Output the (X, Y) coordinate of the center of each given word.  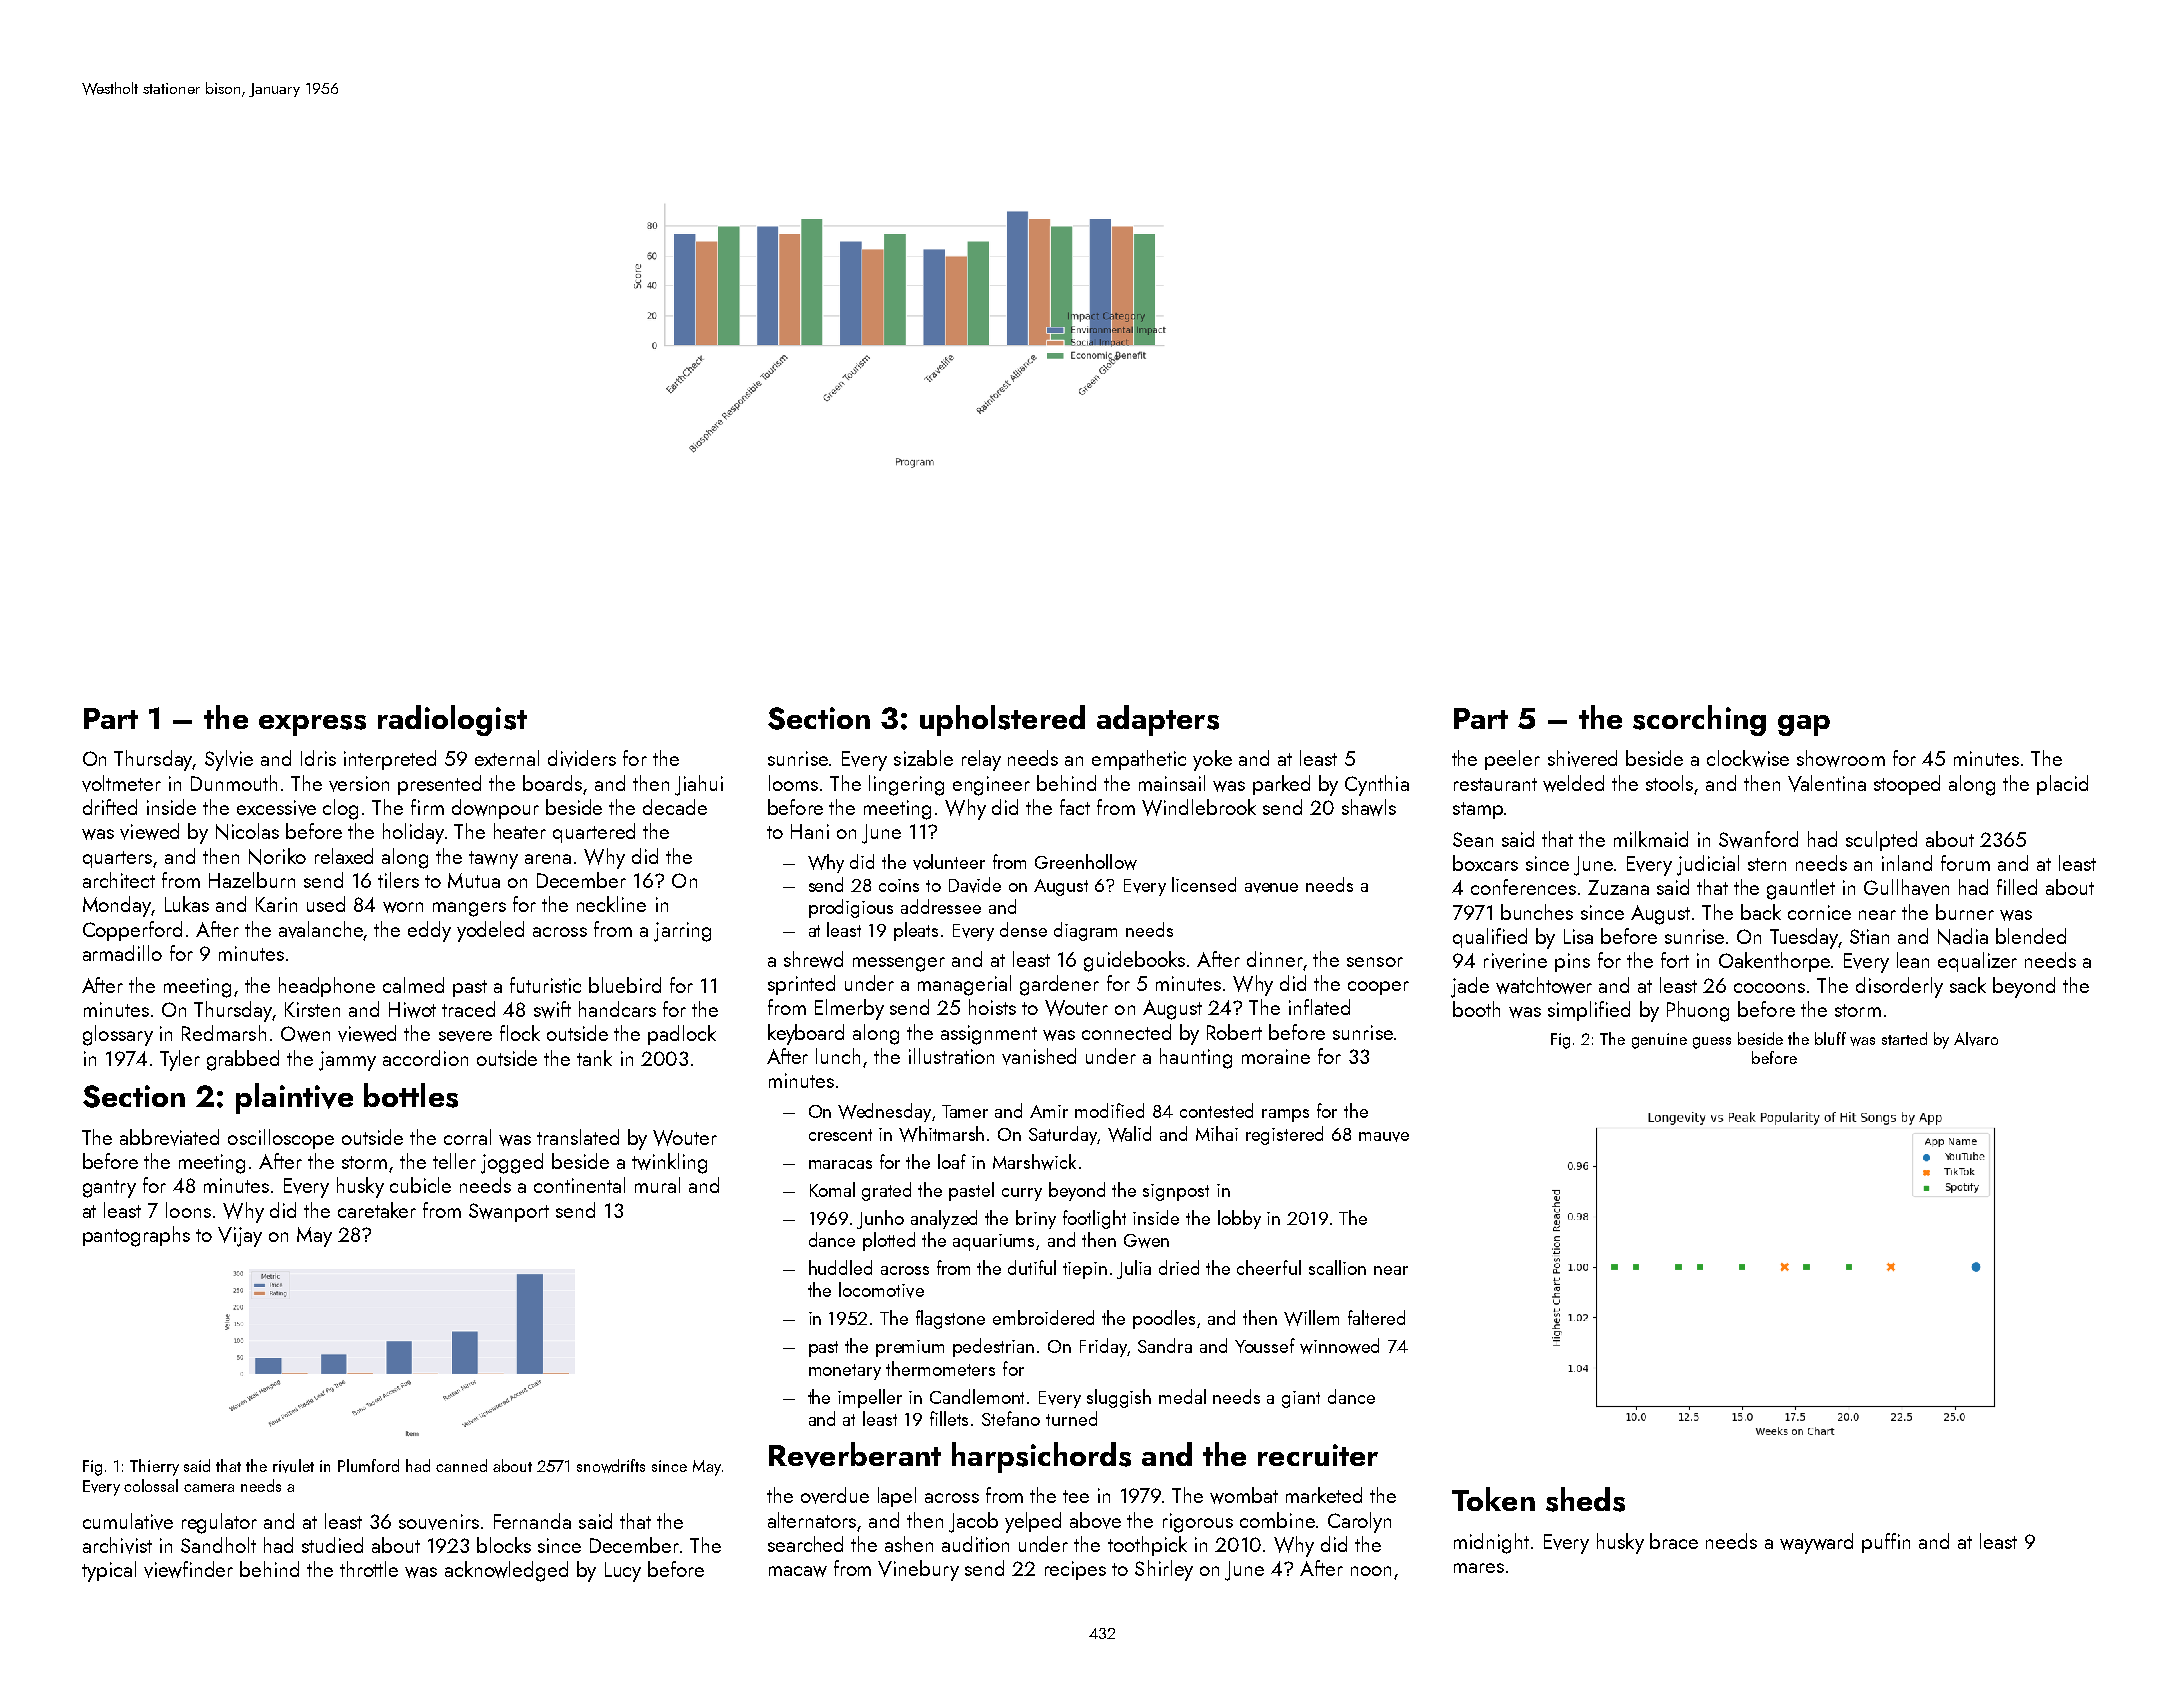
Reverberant (855, 1455)
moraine (1276, 1056)
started (1904, 1038)
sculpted (1881, 841)
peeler (1512, 760)
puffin (1886, 1543)
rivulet (293, 1466)
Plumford (368, 1465)
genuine (1659, 1041)
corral (467, 1137)
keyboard (806, 1034)
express (312, 725)
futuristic (545, 985)
